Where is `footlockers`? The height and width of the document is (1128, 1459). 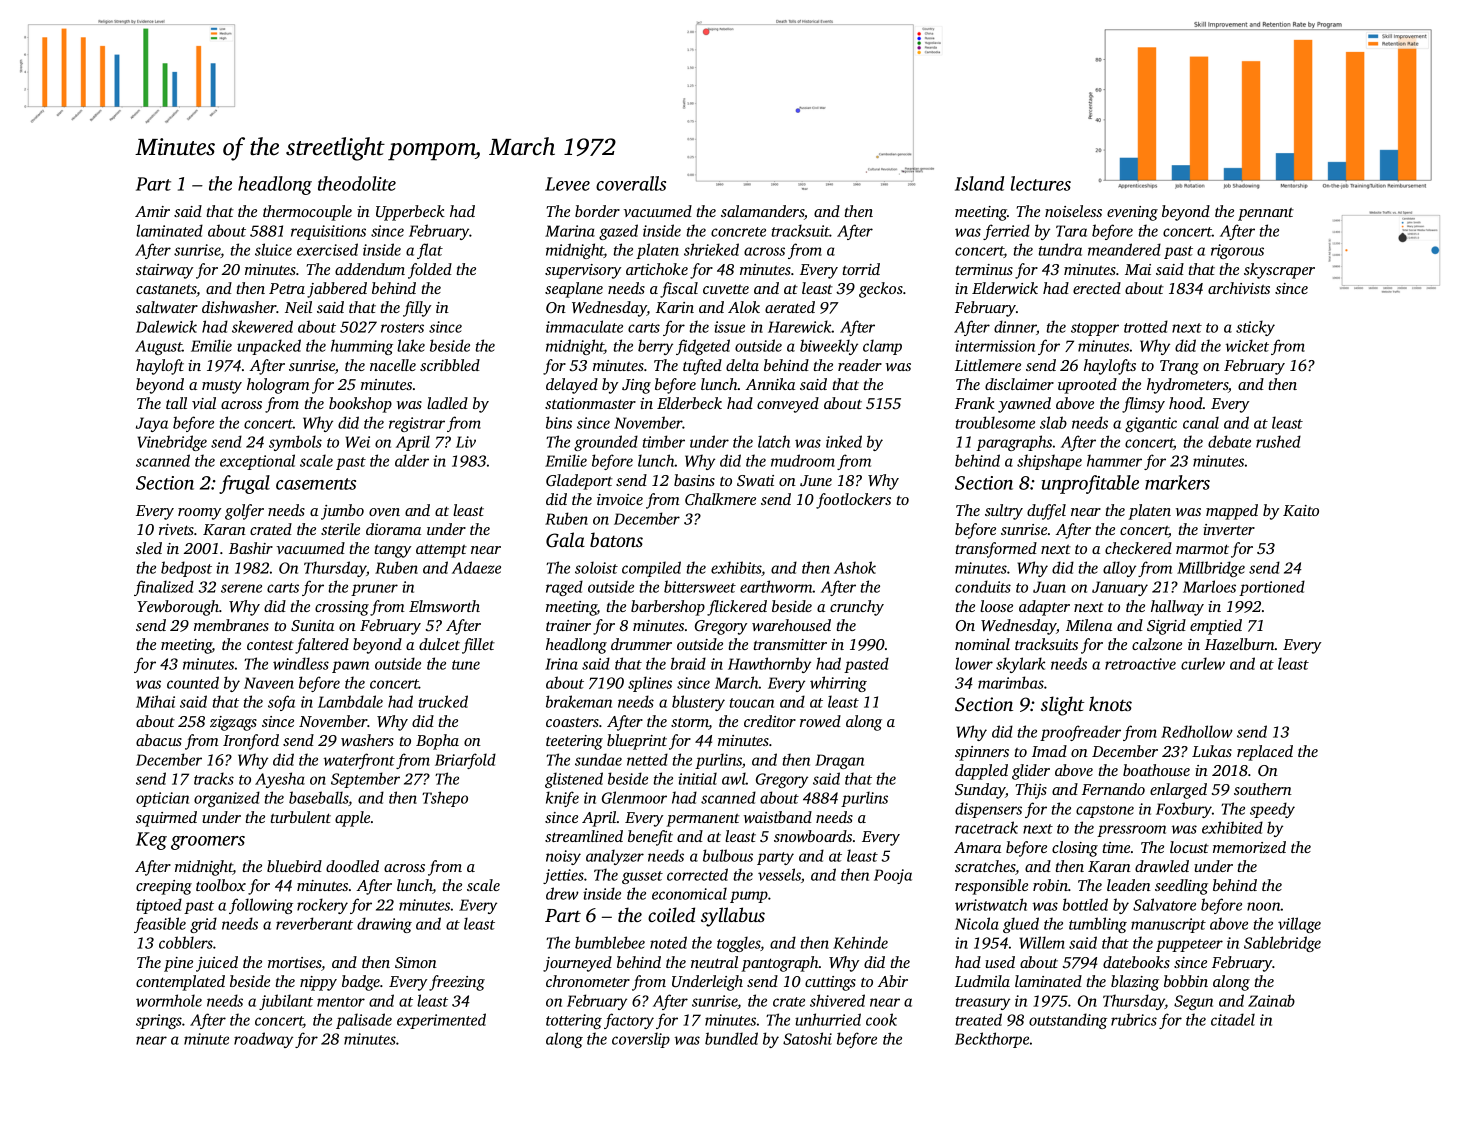
footlockers is located at coordinates (853, 501).
